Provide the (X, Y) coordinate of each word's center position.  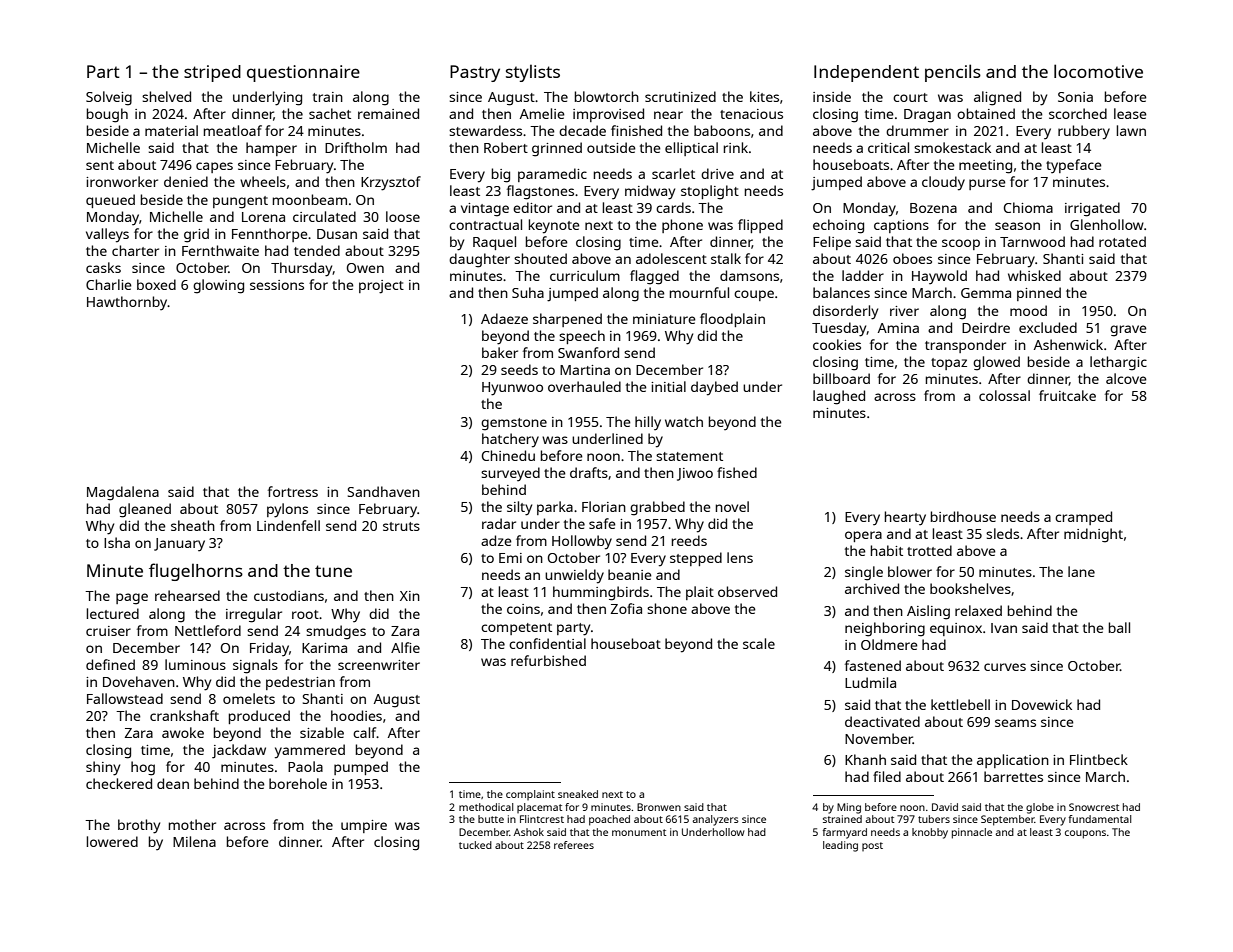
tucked (475, 845)
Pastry (475, 73)
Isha (117, 542)
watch (684, 421)
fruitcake (1067, 395)
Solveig (109, 98)
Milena (194, 841)
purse (987, 184)
